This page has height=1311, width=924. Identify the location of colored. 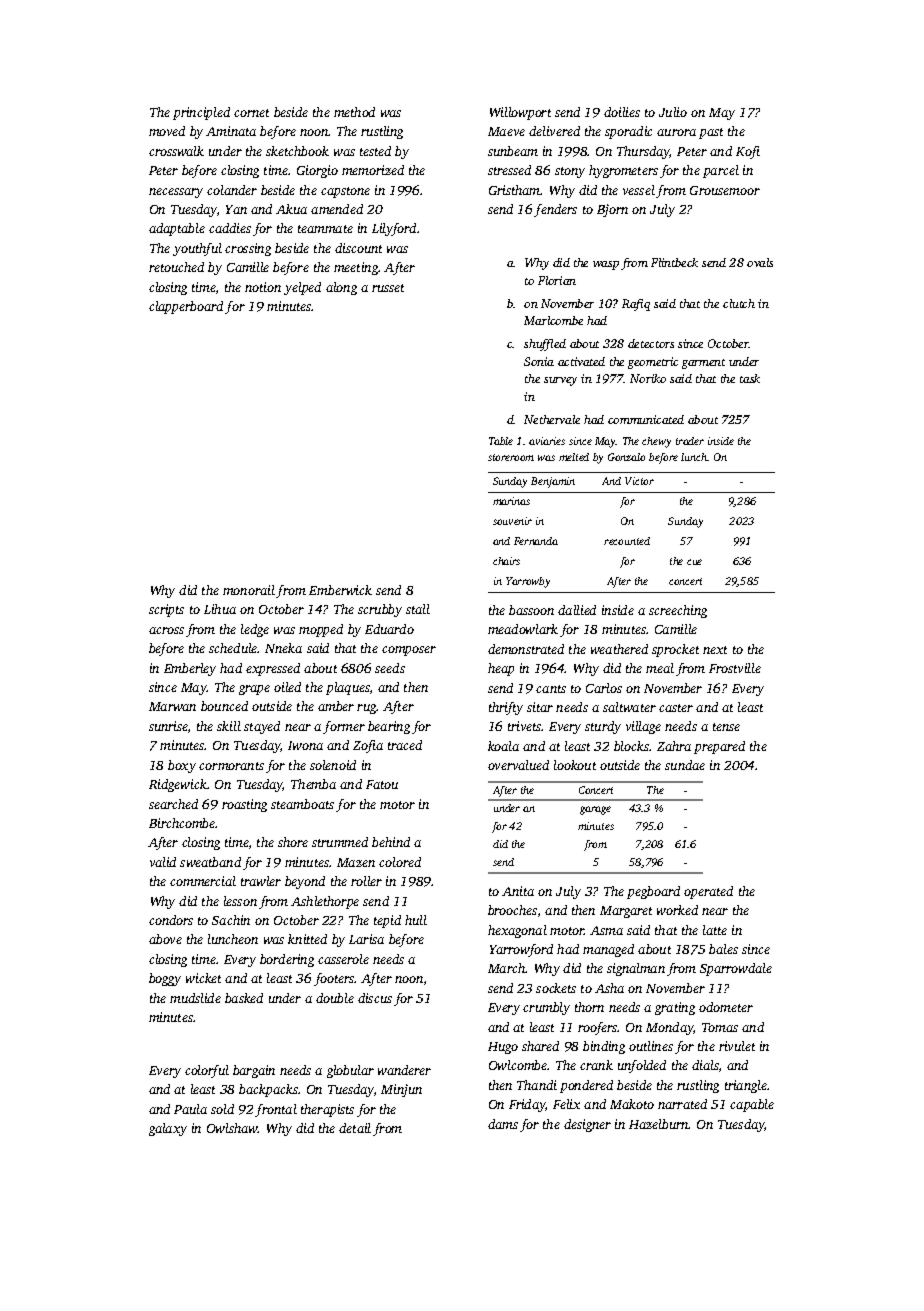
(400, 862).
